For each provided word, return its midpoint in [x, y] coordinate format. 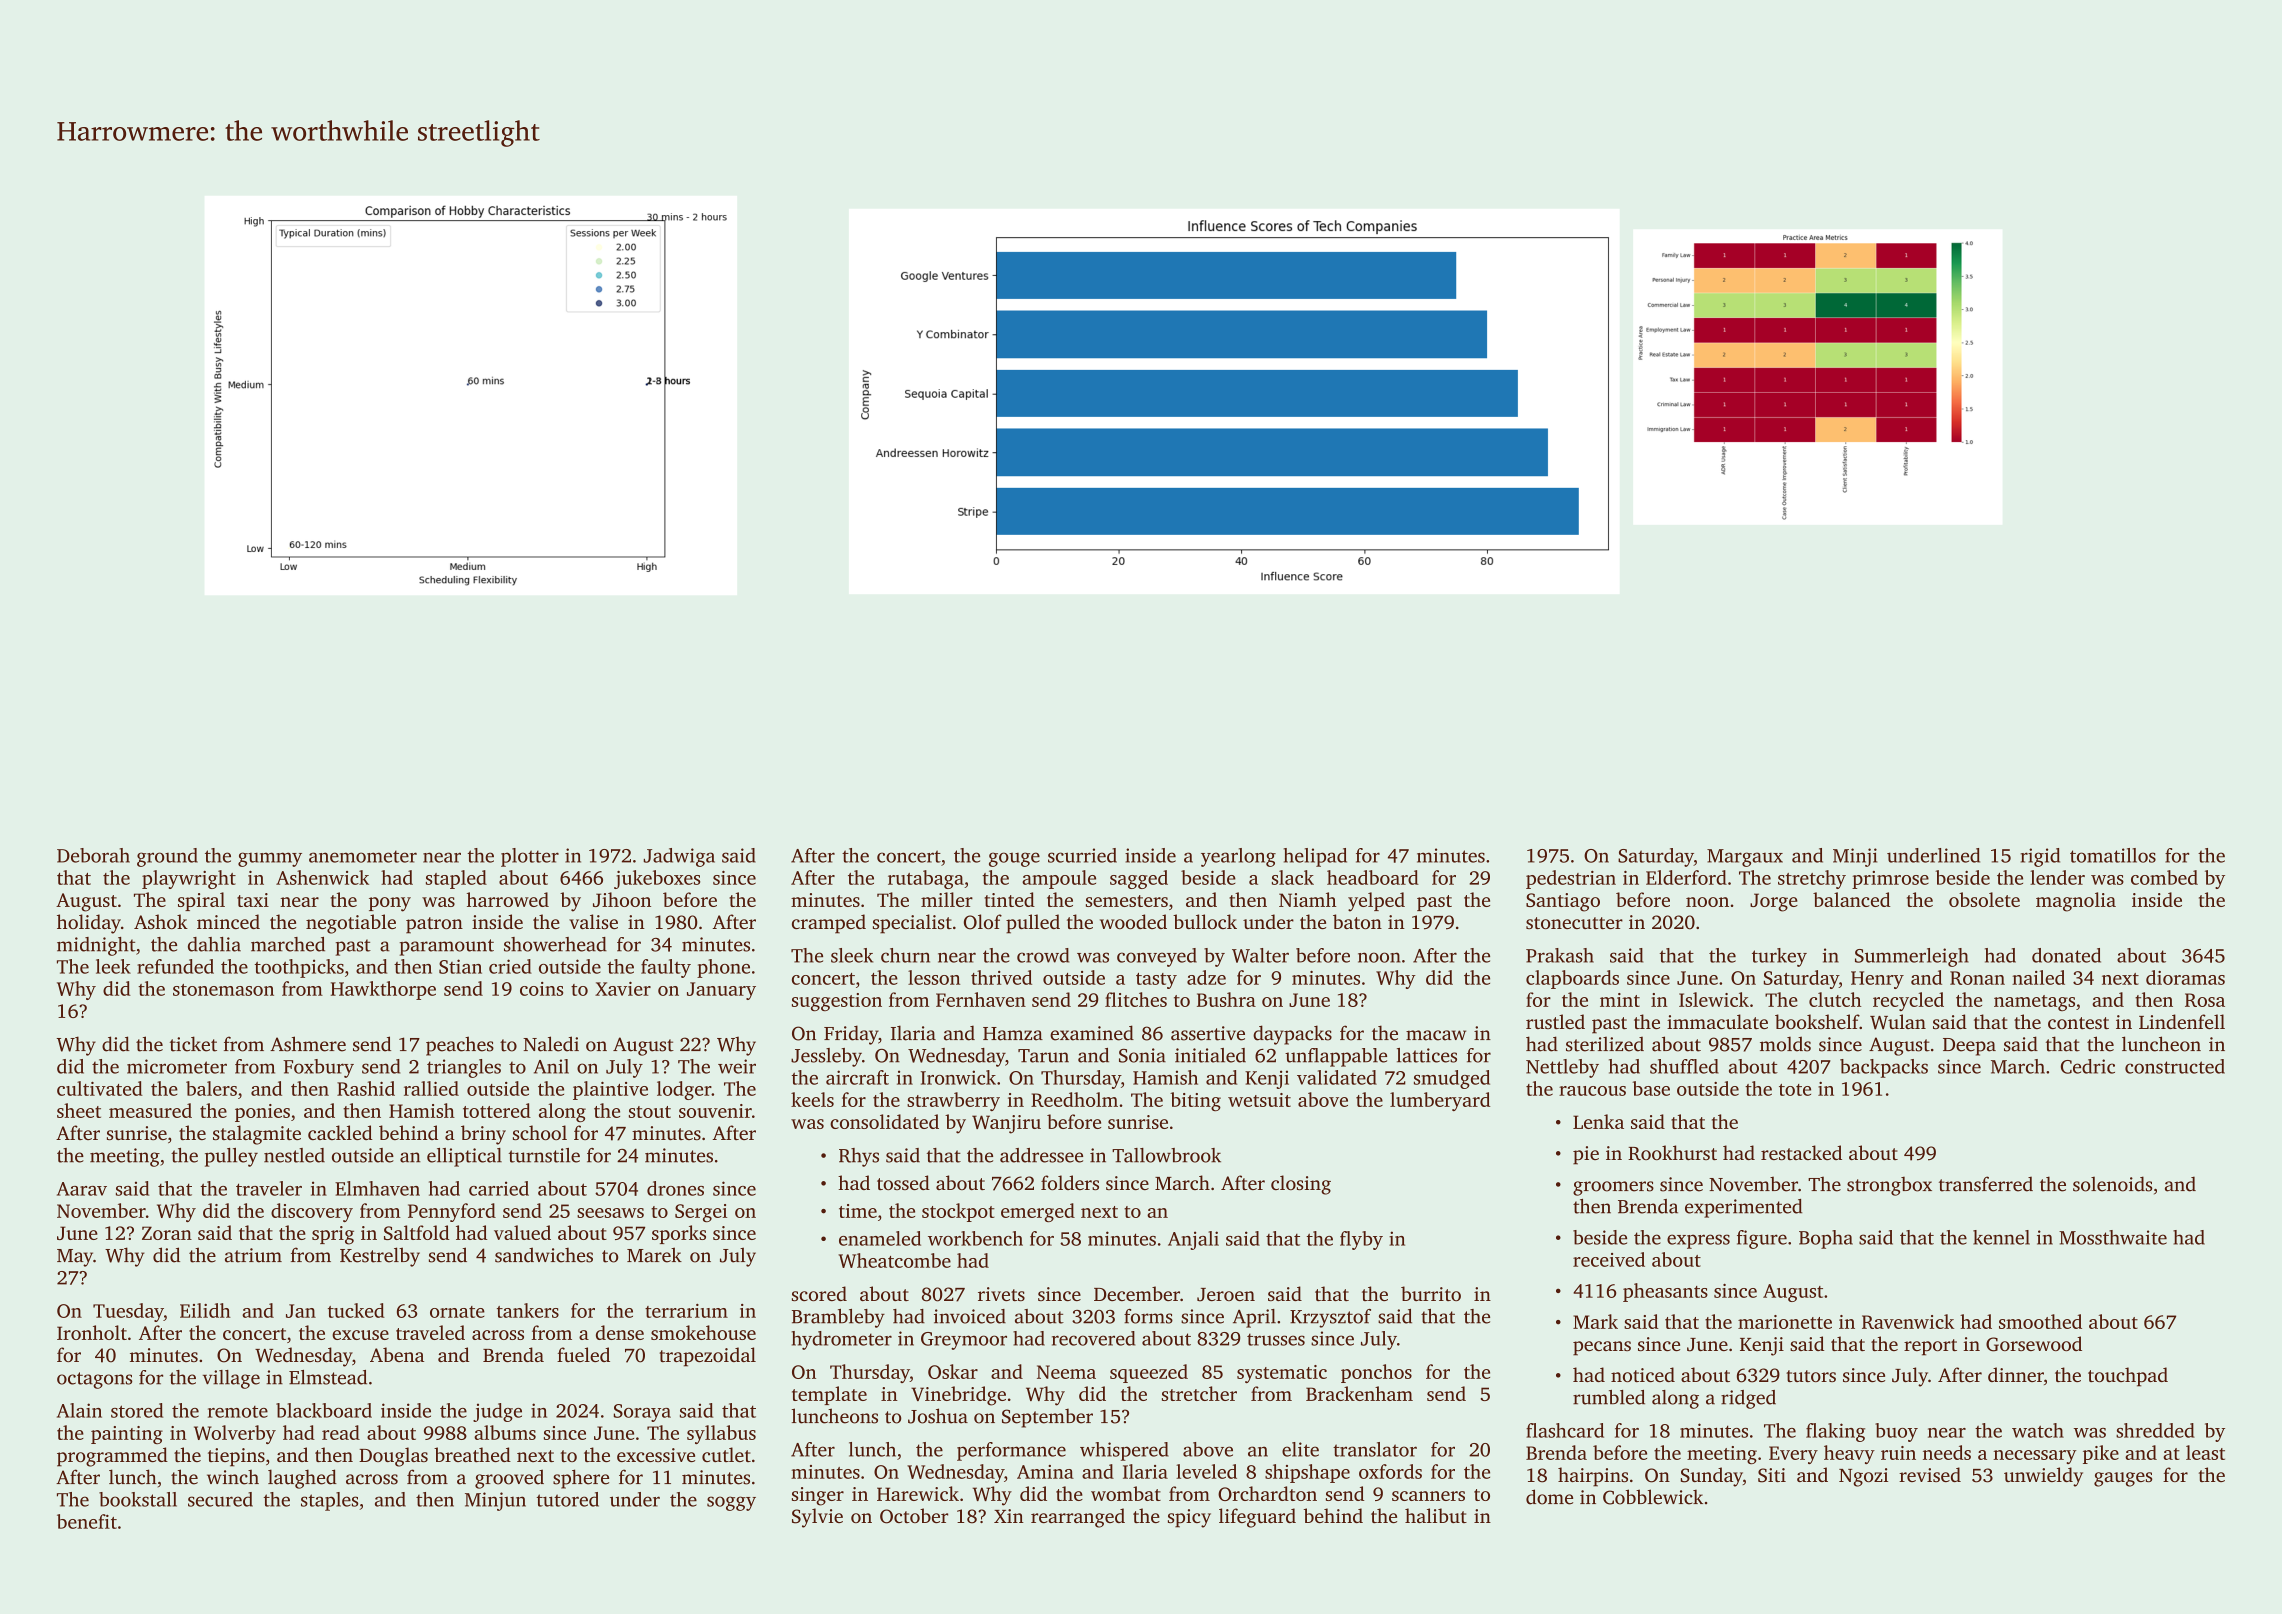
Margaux [1745, 858]
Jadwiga [679, 857]
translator [1375, 1449]
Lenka [1598, 1121]
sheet [79, 1110]
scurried [1082, 855]
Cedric [2088, 1066]
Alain [79, 1410]
